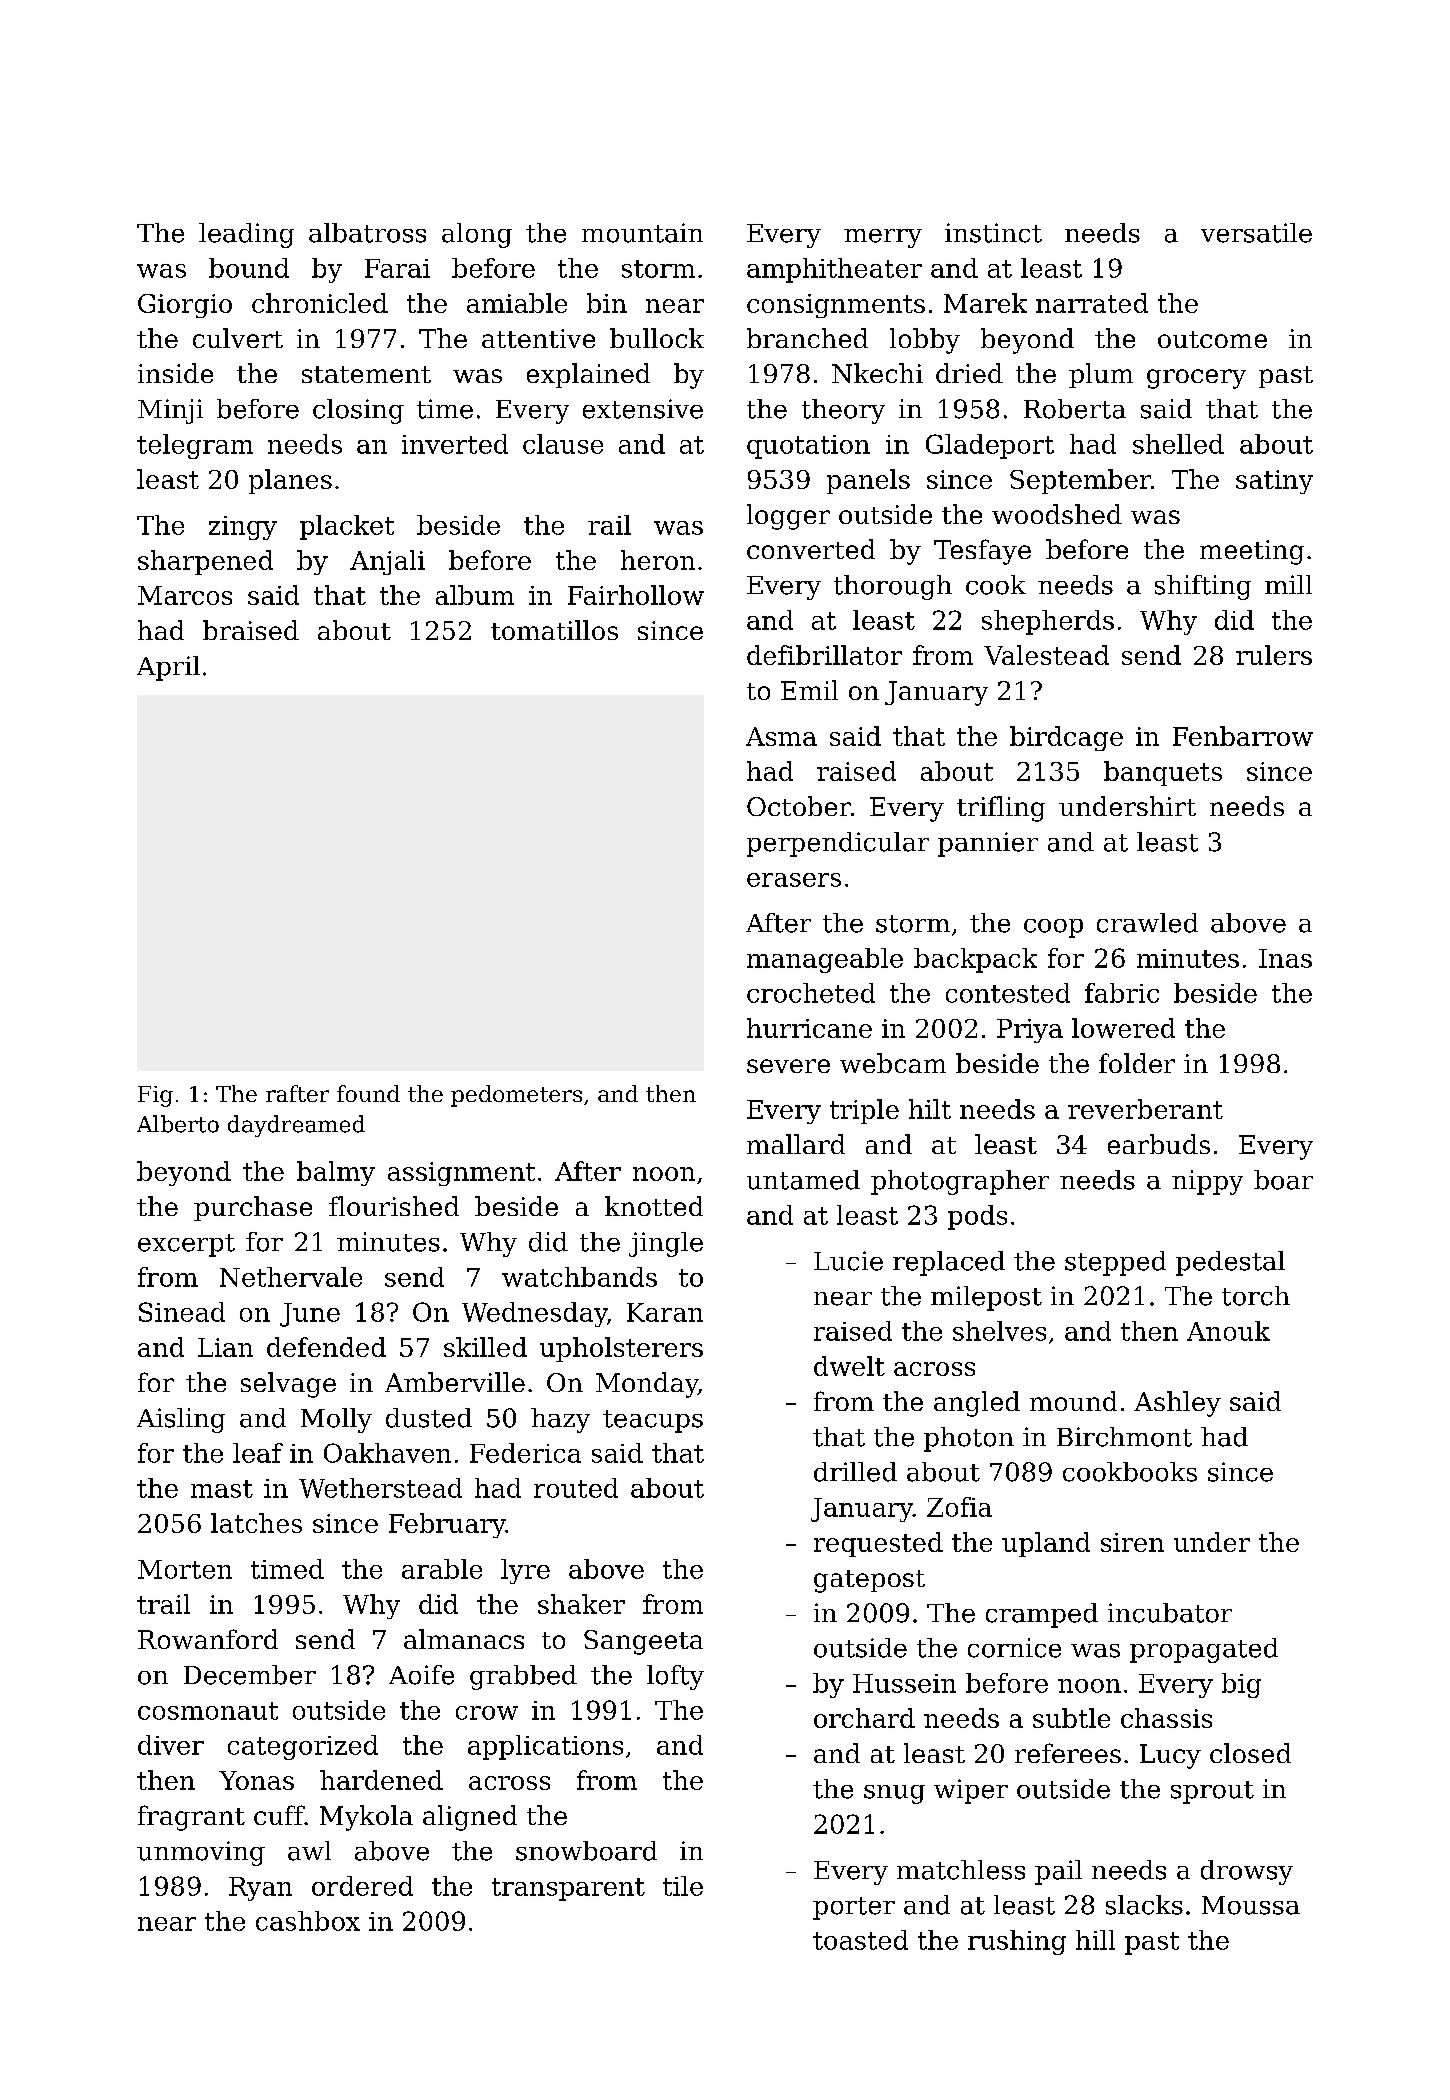 The height and width of the screenshot is (2100, 1450). I want to click on tomatillos, so click(554, 630).
